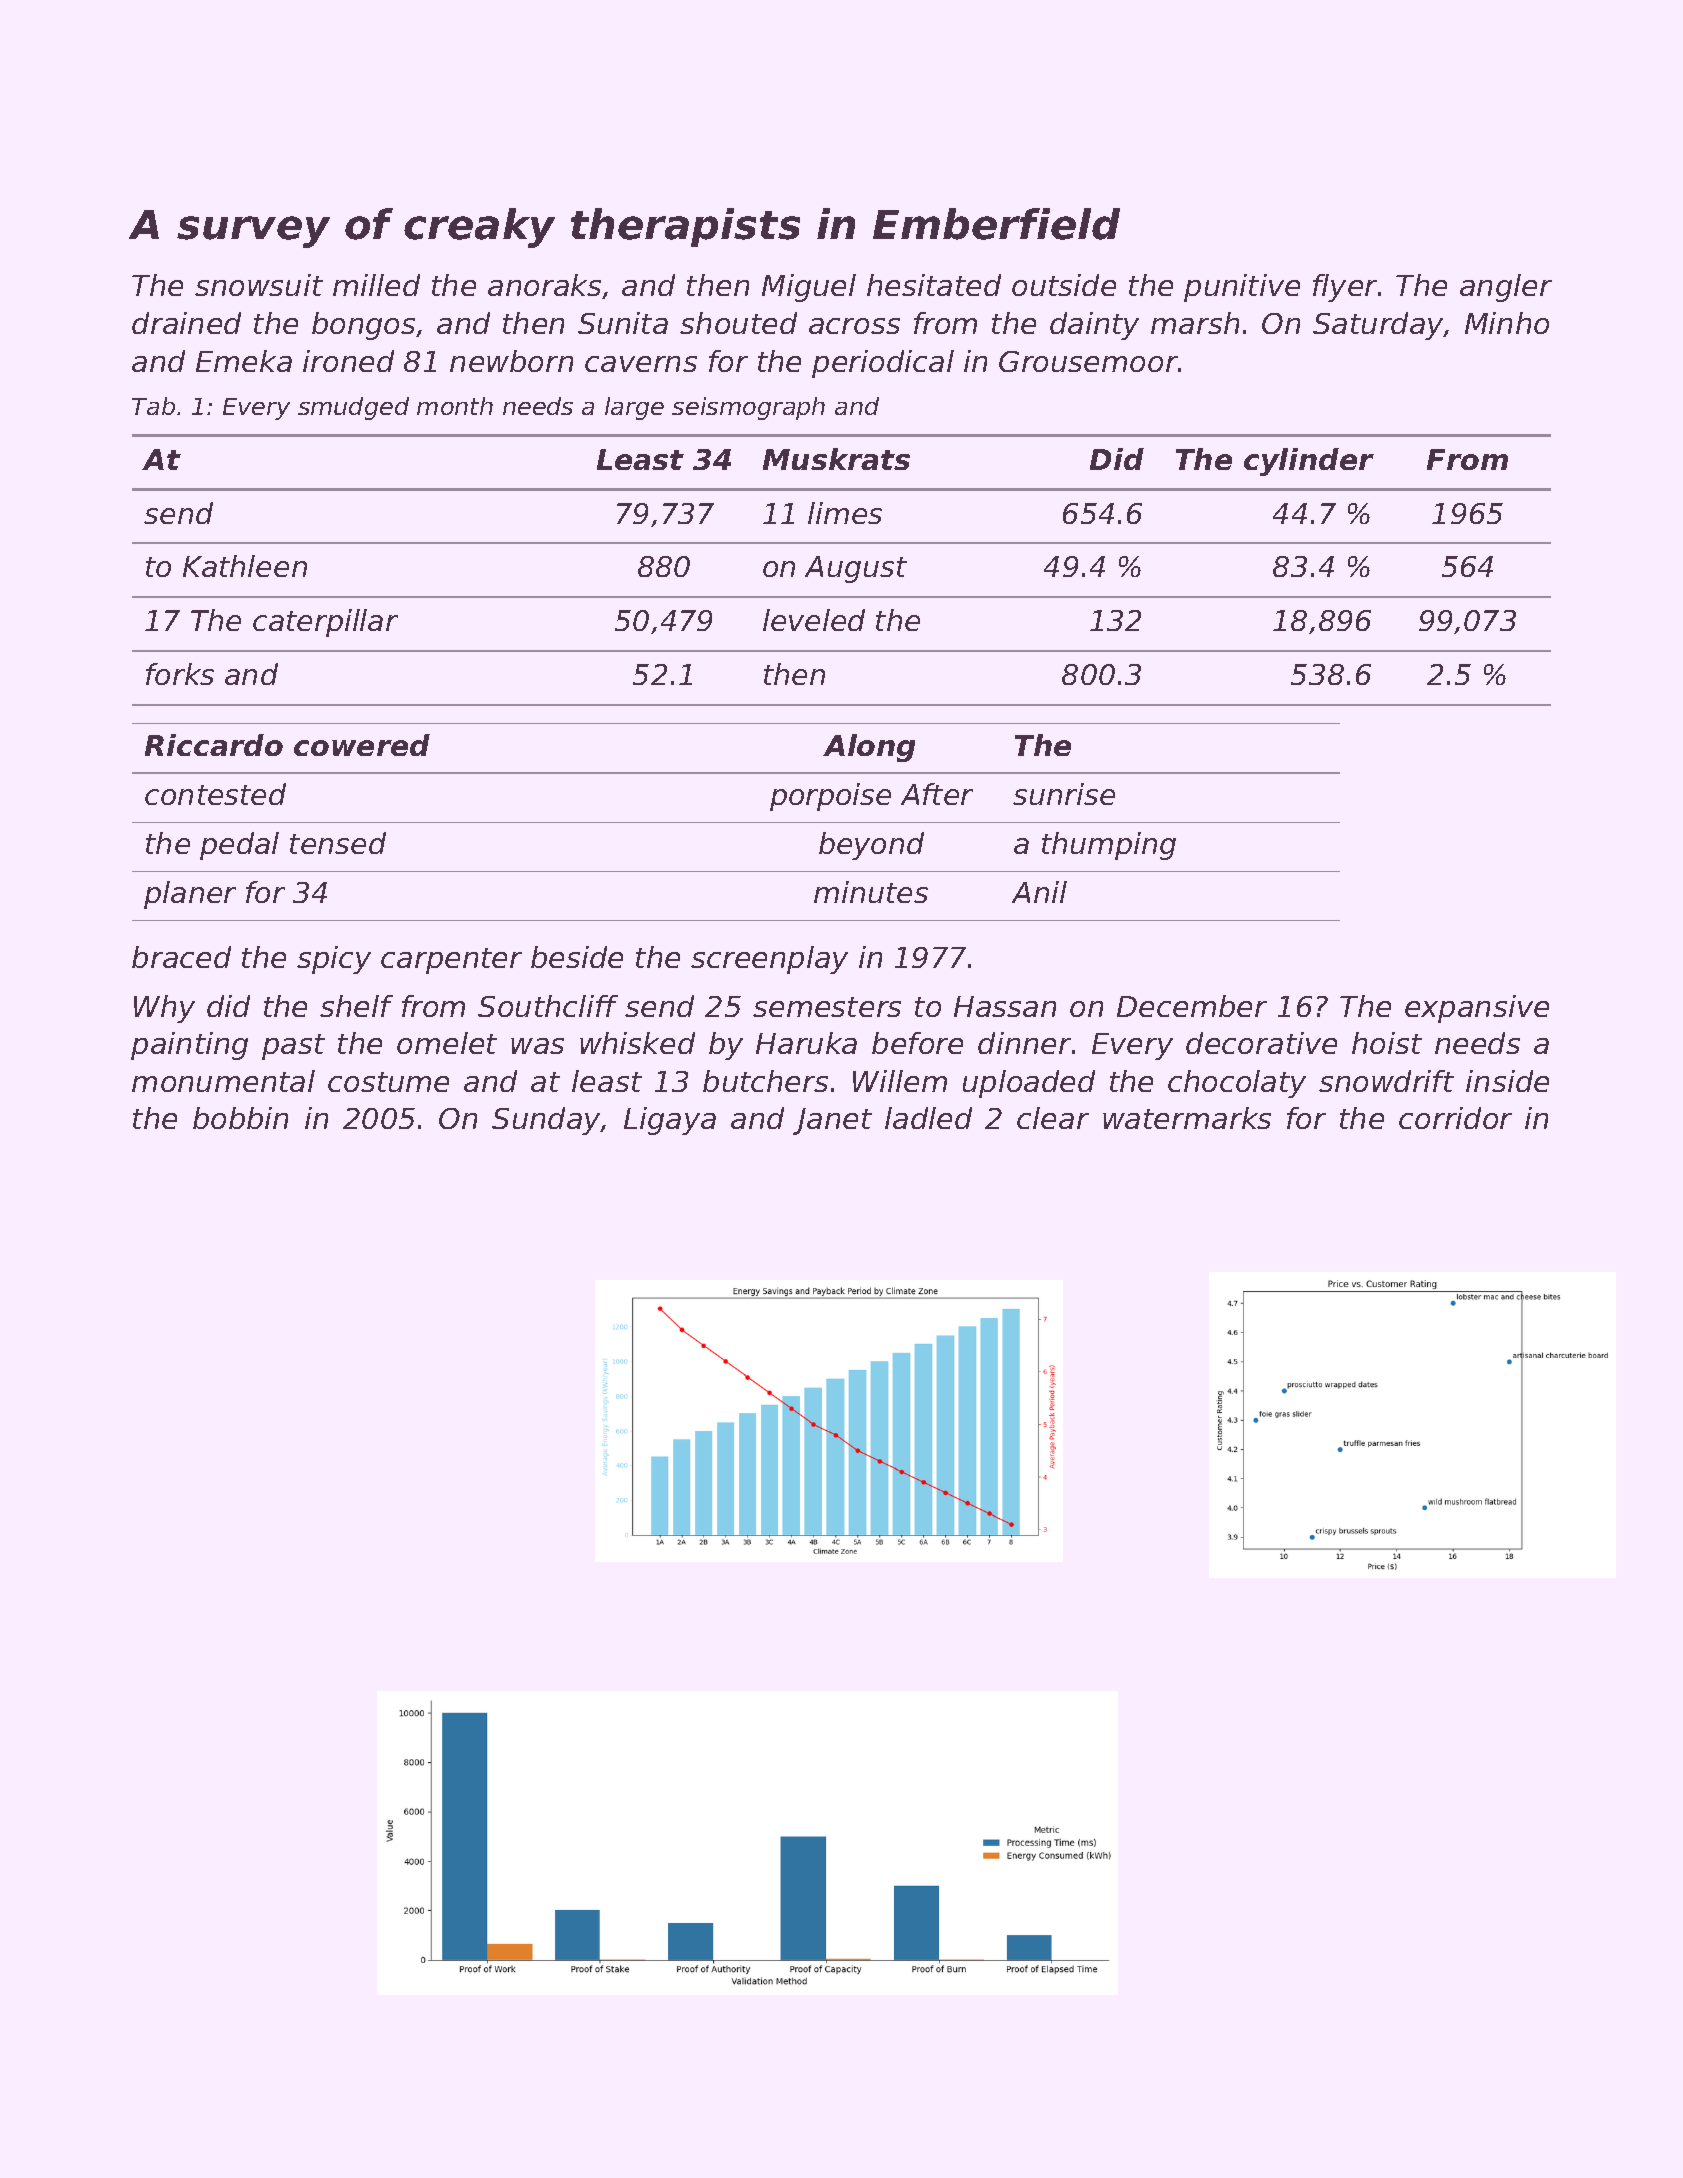 This screenshot has height=2178, width=1683. I want to click on shouted, so click(738, 323).
